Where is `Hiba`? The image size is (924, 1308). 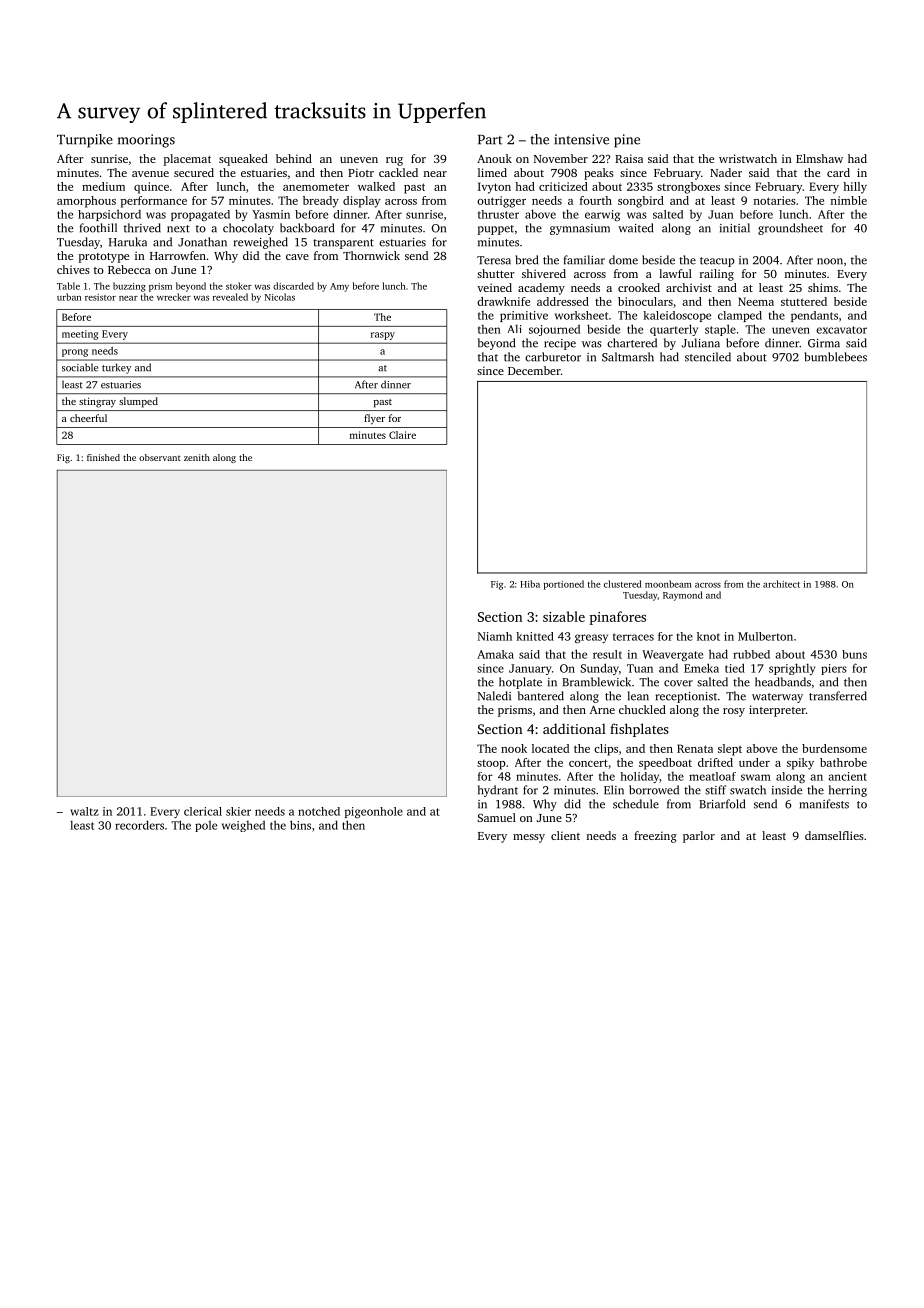
Hiba is located at coordinates (530, 584).
